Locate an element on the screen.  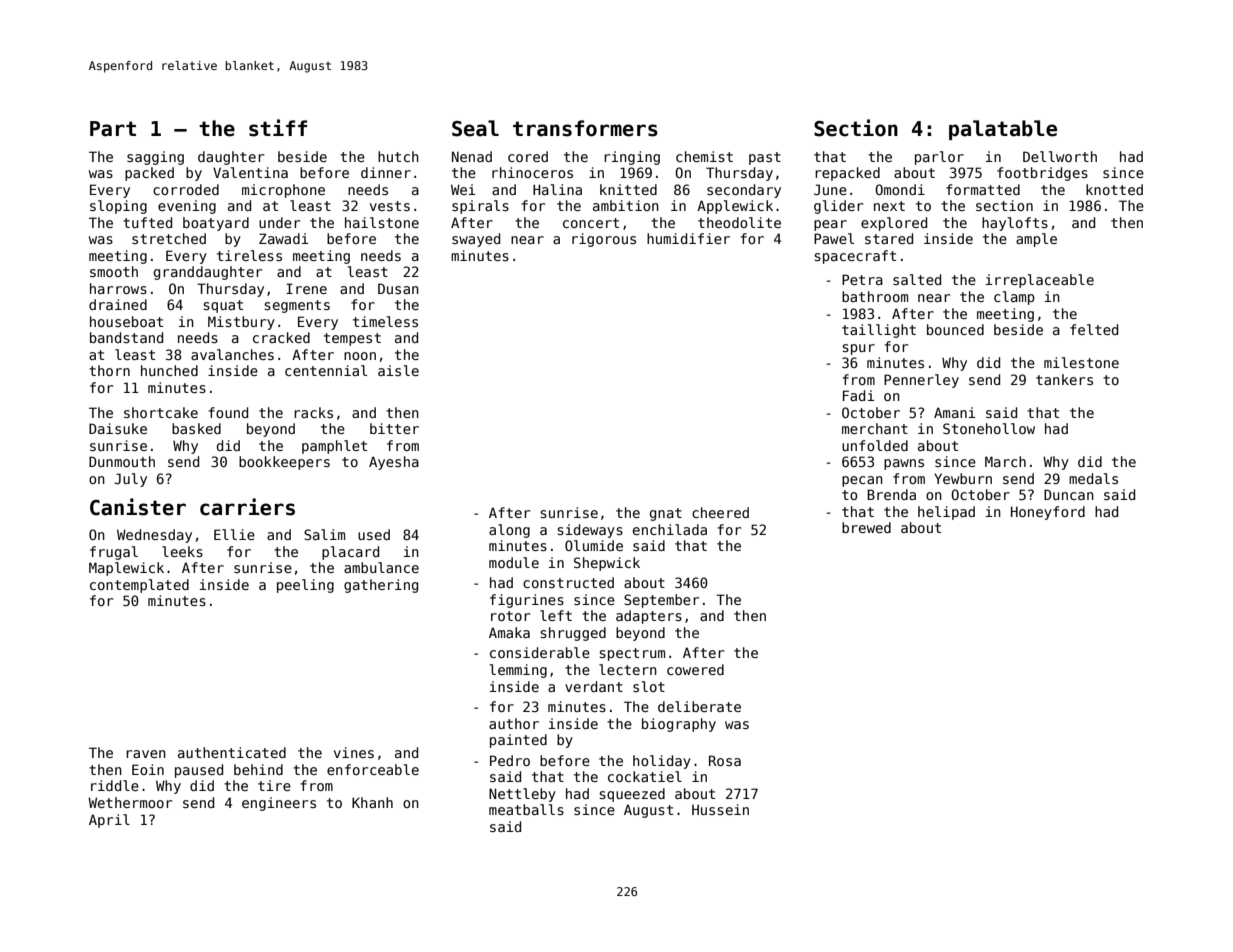
merchant is located at coordinates (875, 428).
